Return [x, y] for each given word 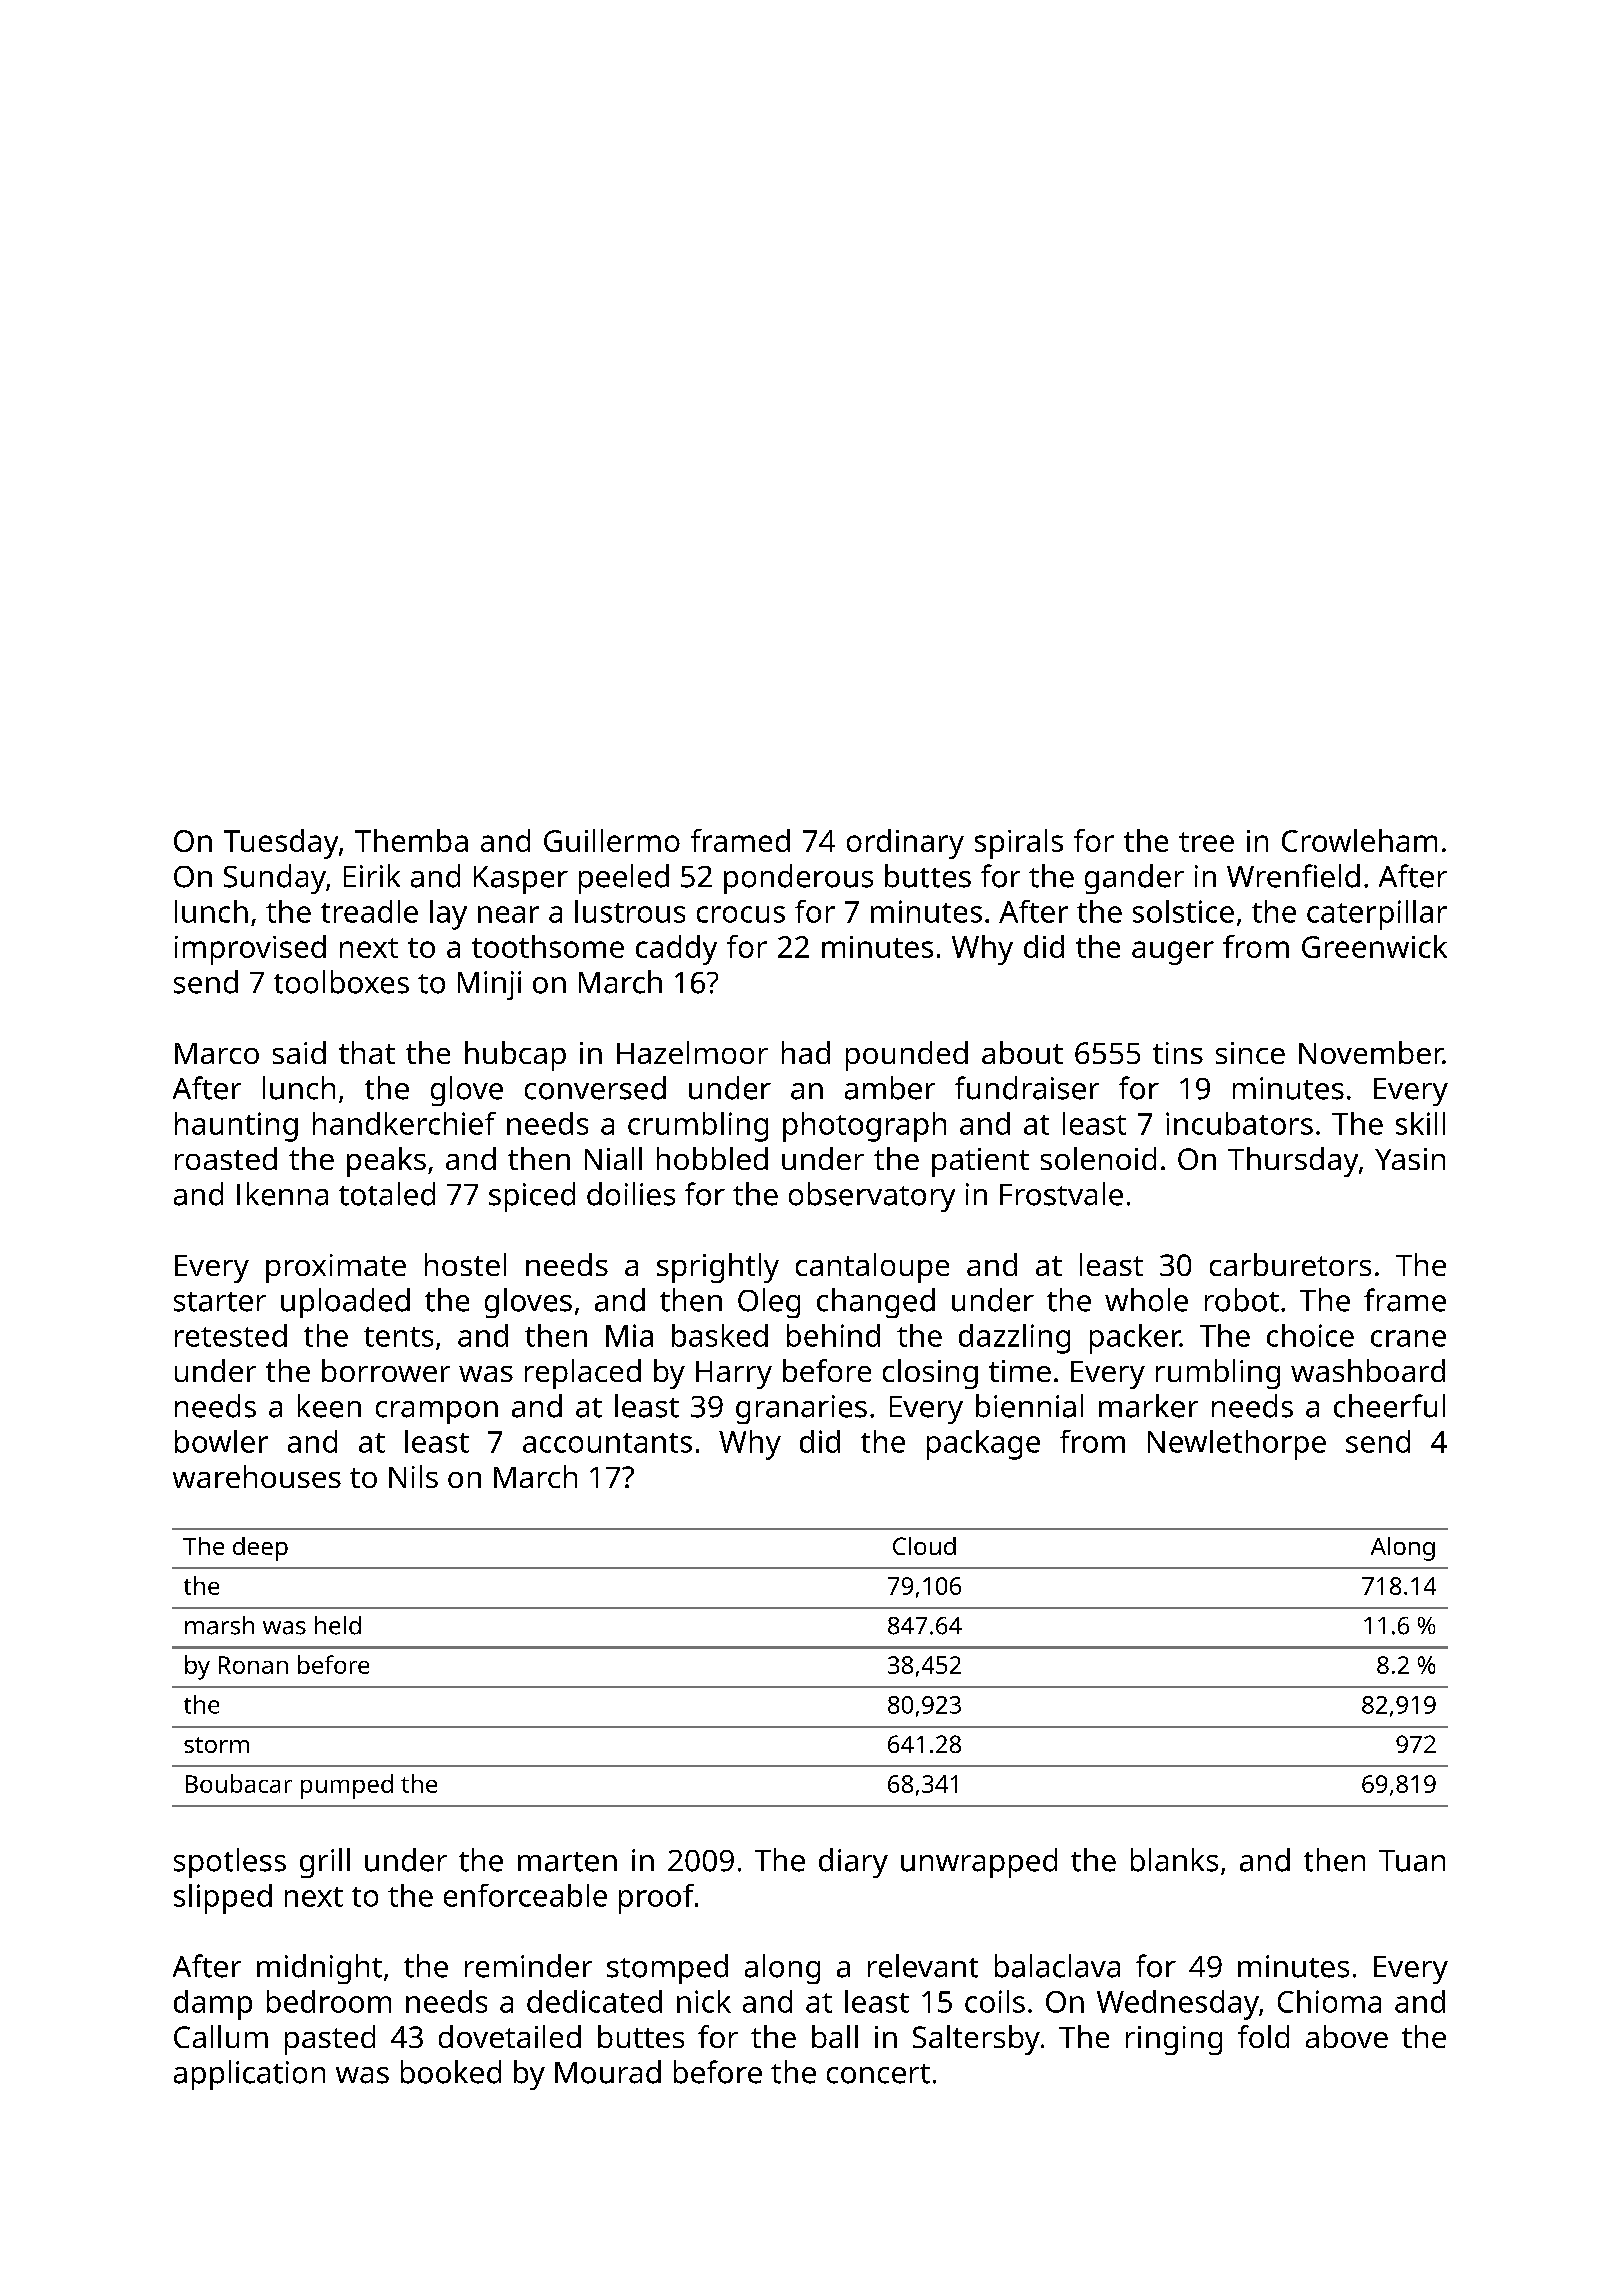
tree [1206, 842]
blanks [1174, 1860]
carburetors [1290, 1264]
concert [878, 2074]
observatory [872, 1197]
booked [451, 2072]
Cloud [924, 1546]
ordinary [905, 844]
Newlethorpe [1237, 1445]
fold [1263, 2036]
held [338, 1625]
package [983, 1445]
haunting [236, 1127]
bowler [221, 1441]
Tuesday [281, 844]
